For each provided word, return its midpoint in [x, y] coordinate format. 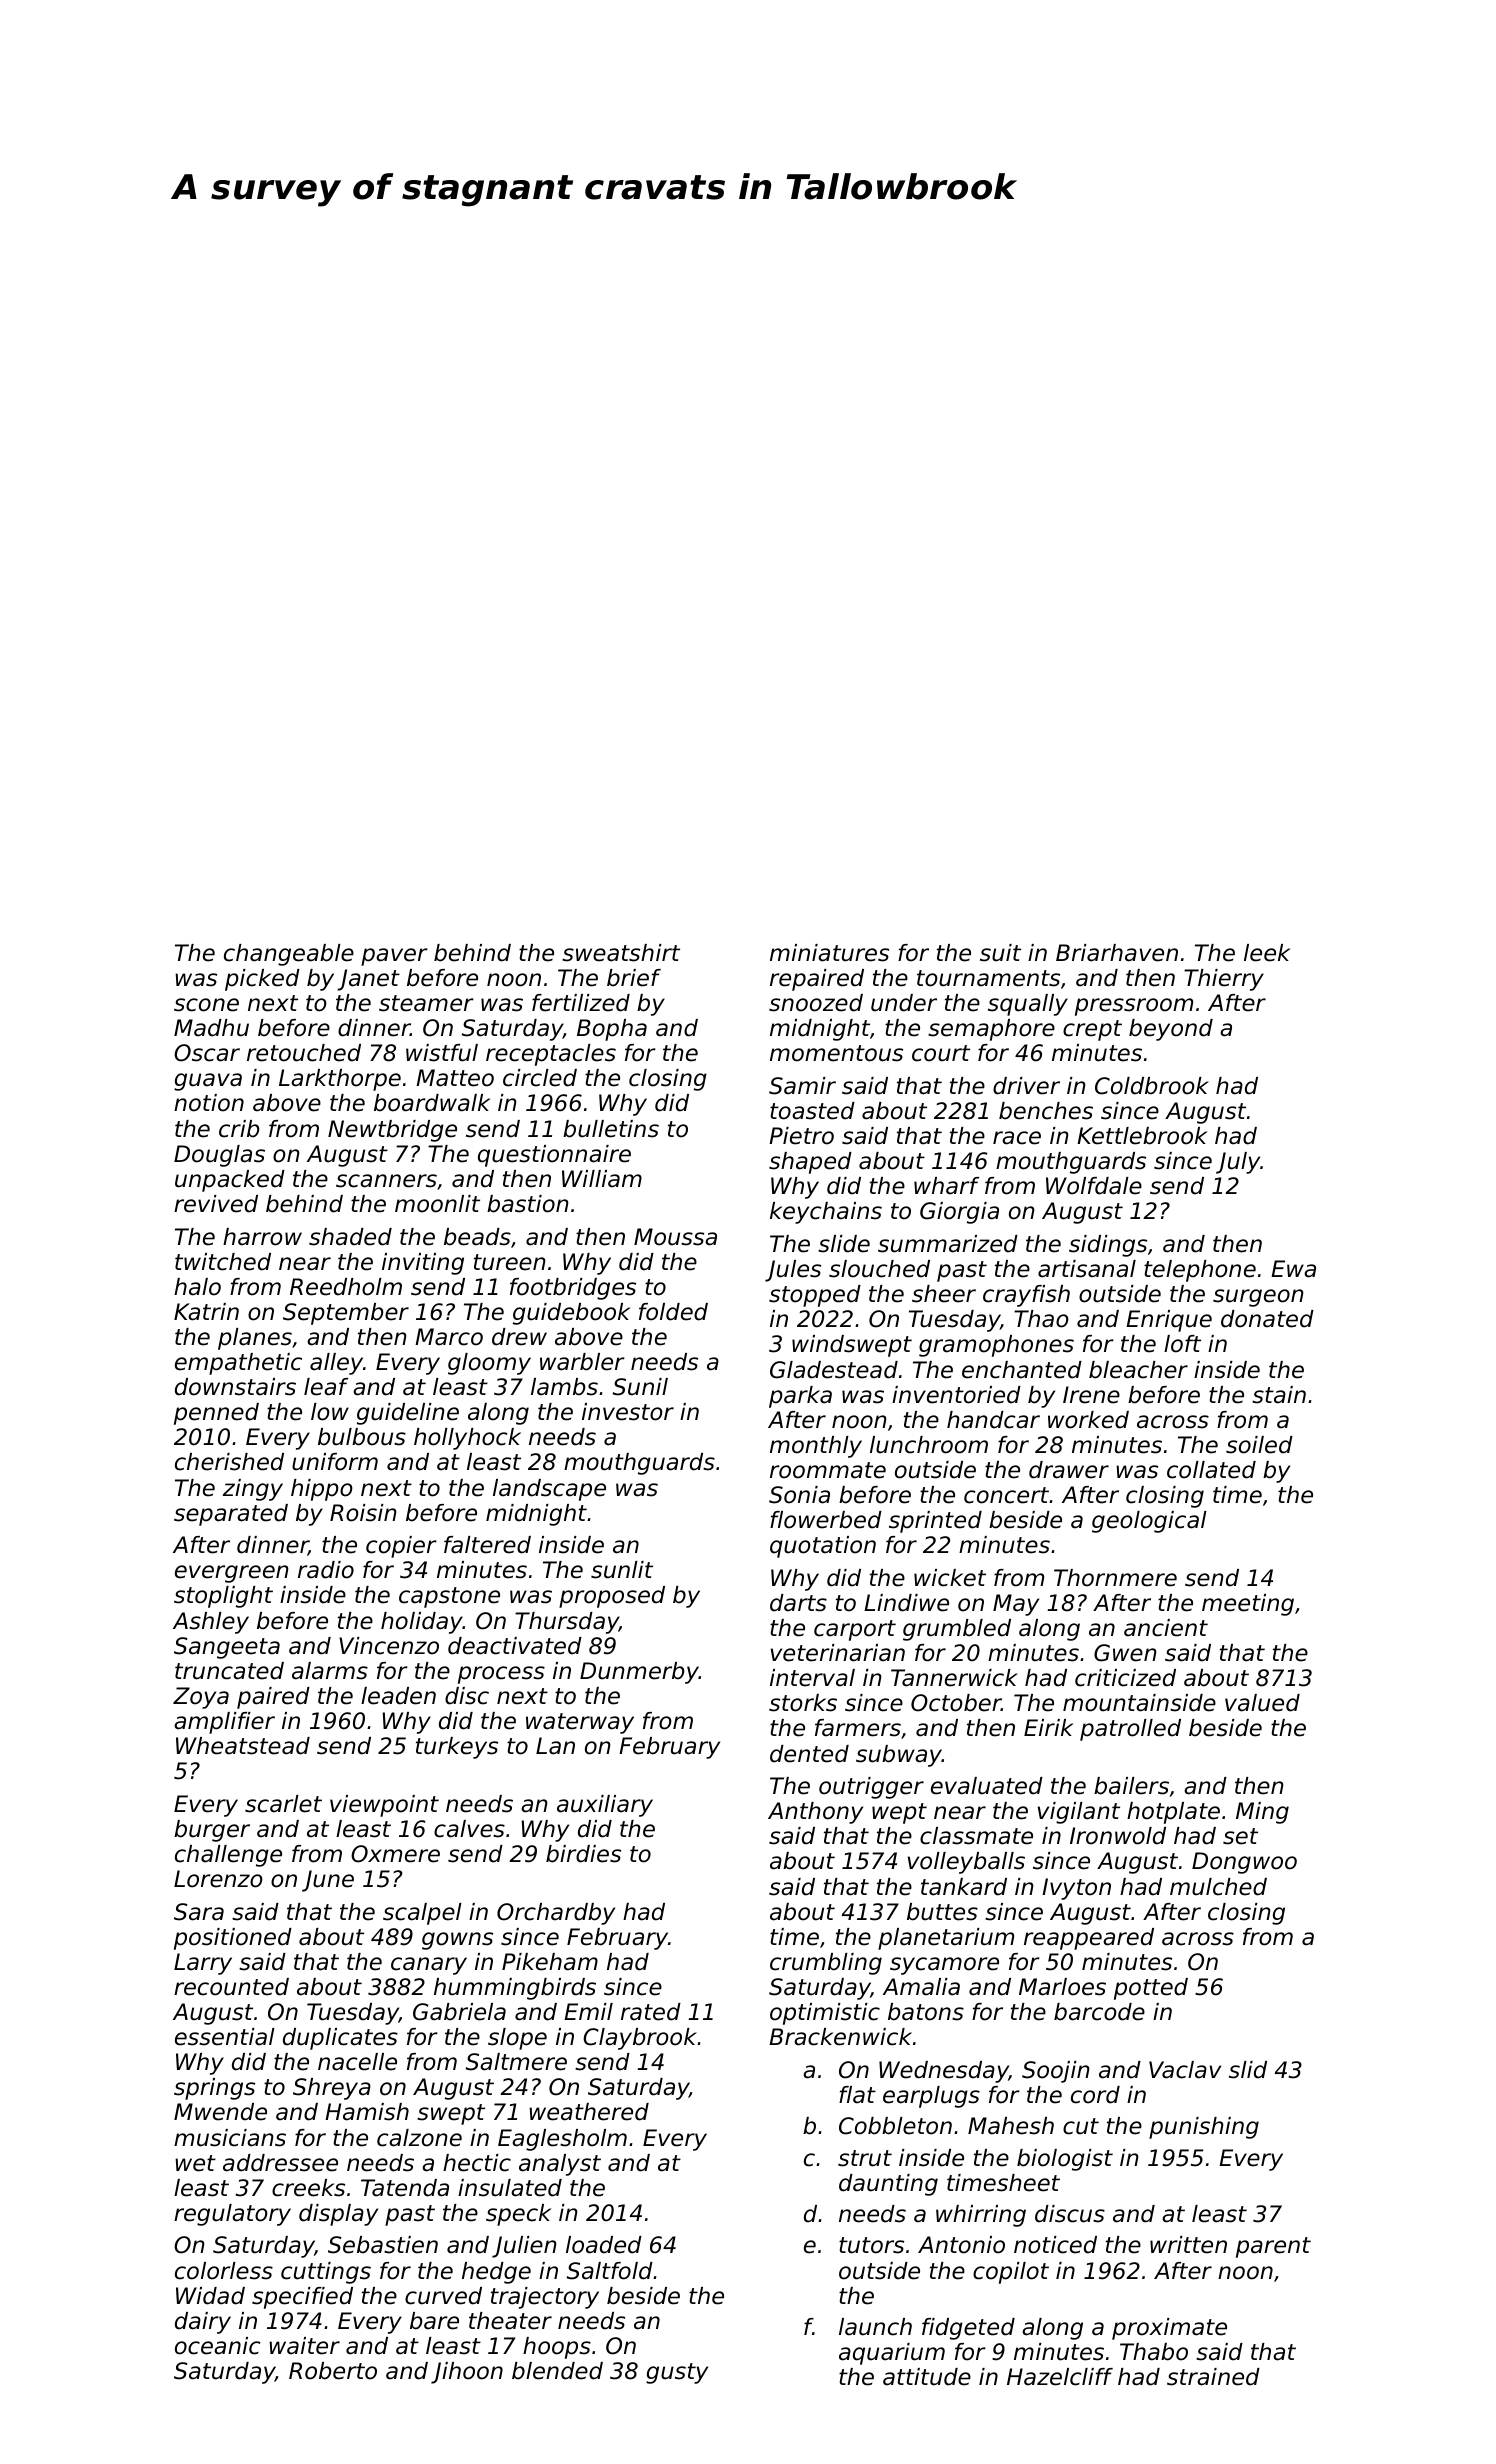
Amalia [921, 1987]
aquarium [892, 2354]
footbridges [573, 1289]
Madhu [211, 1028]
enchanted [1022, 1370]
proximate [1169, 2329]
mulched [1218, 1887]
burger [212, 1831]
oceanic [218, 2346]
